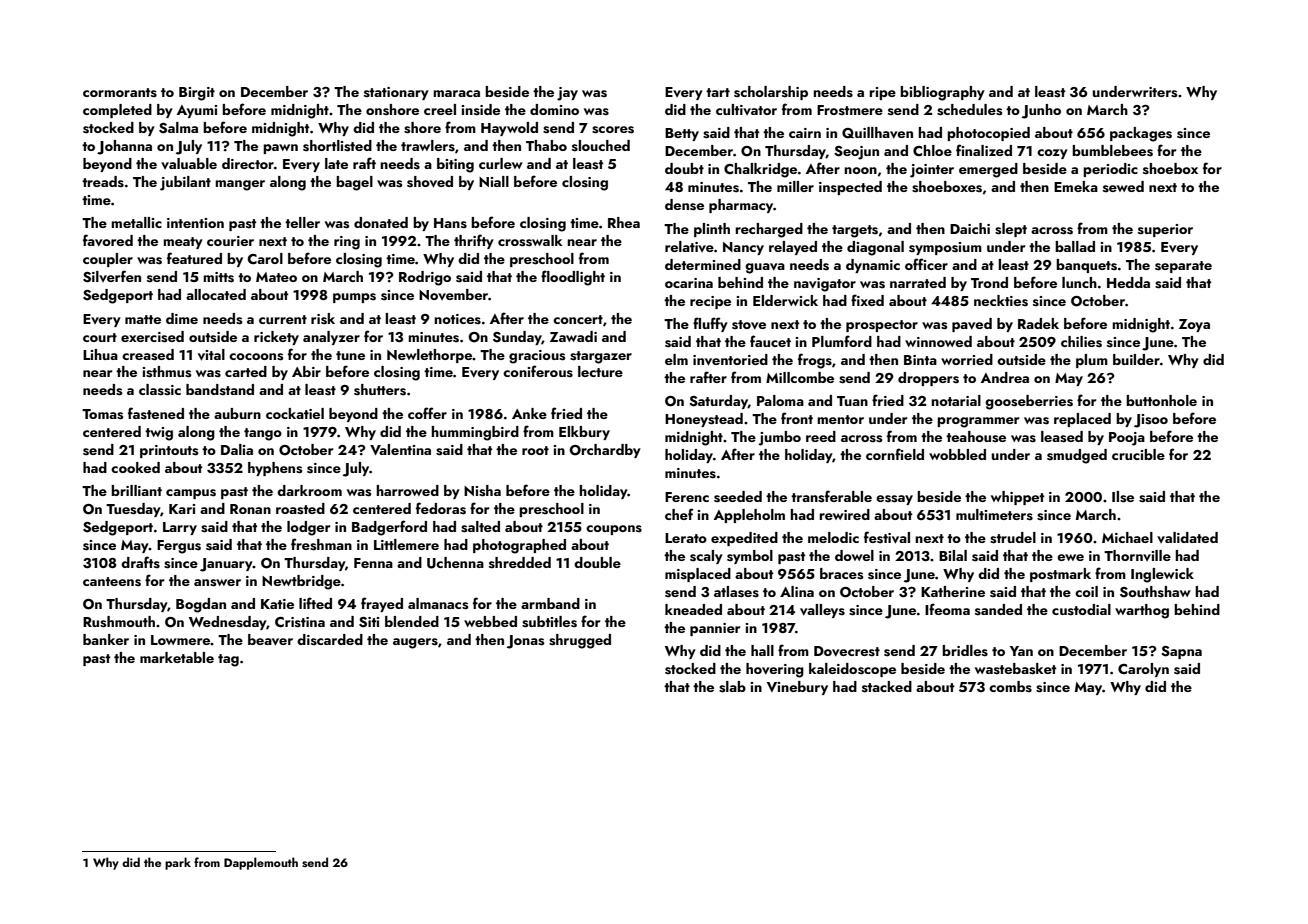 The height and width of the screenshot is (924, 1308). What do you see at coordinates (689, 283) in the screenshot?
I see `ocarina` at bounding box center [689, 283].
